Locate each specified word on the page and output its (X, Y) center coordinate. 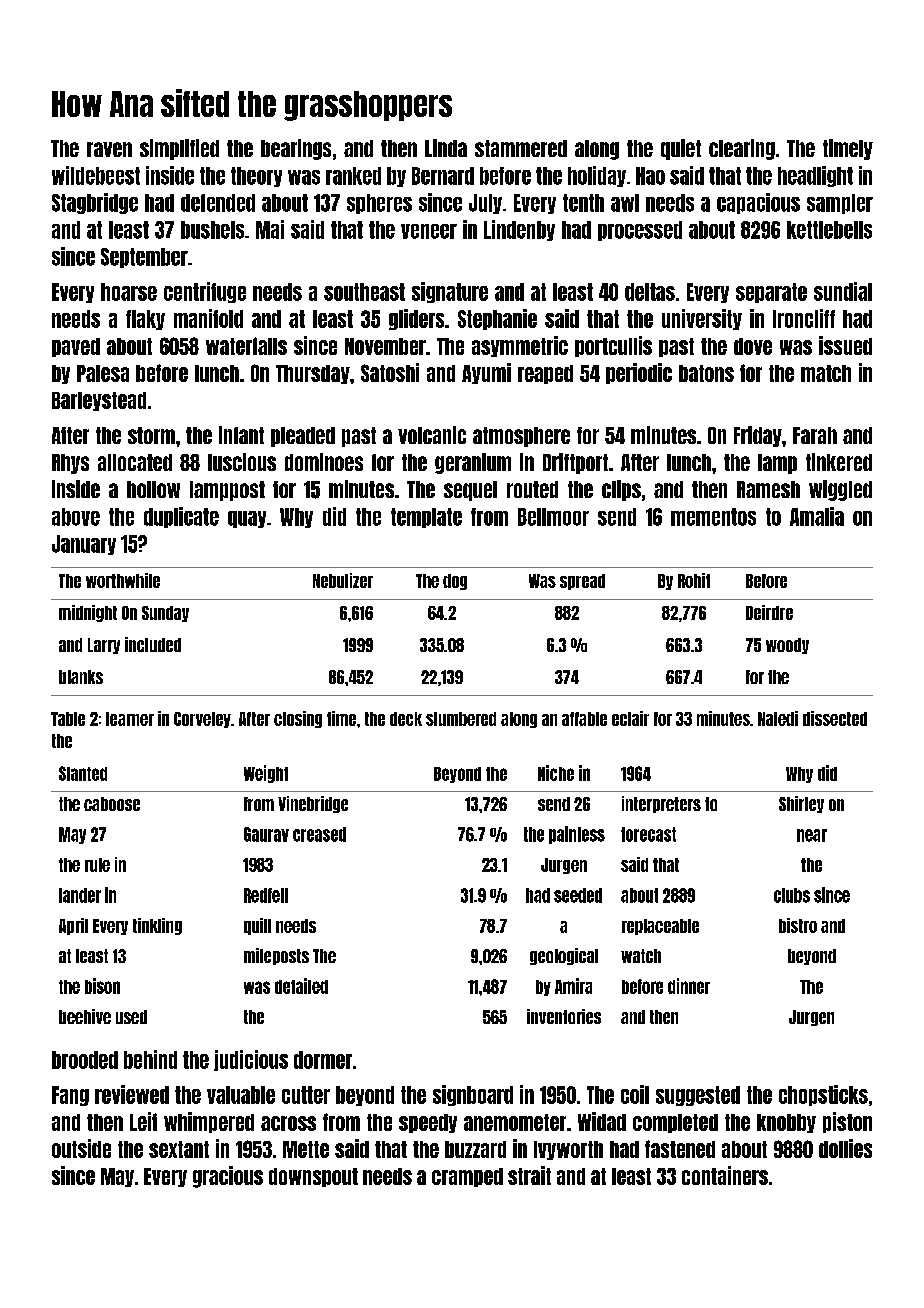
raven (109, 149)
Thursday (313, 374)
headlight (815, 176)
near (812, 835)
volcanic (432, 435)
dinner (689, 986)
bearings (296, 149)
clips (621, 490)
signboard (473, 1095)
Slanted (83, 773)
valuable (241, 1095)
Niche (556, 773)
